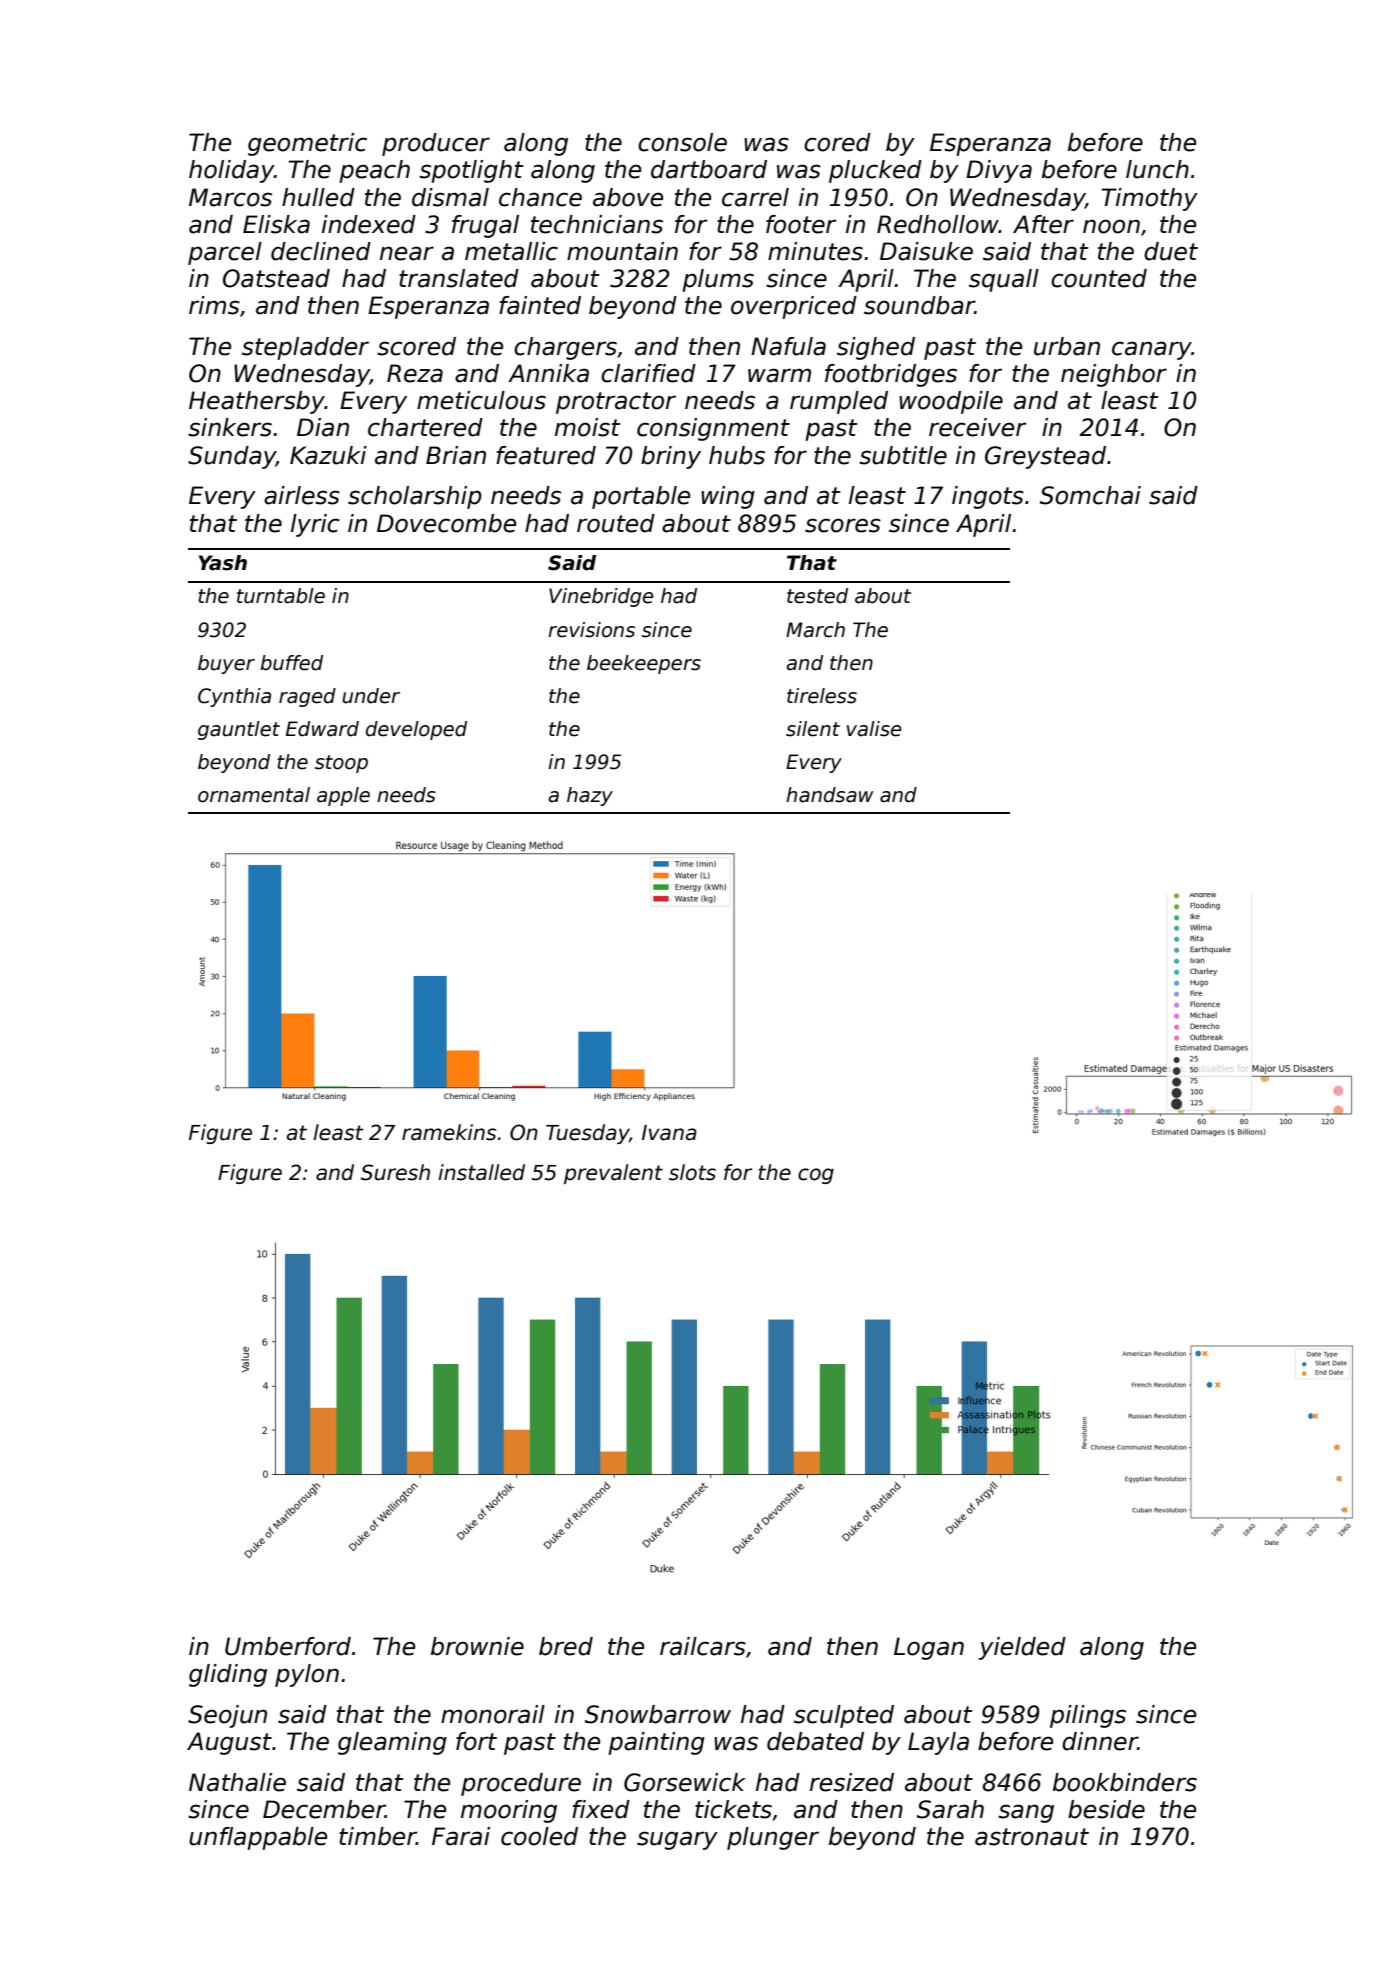 The width and height of the screenshot is (1386, 1969). I want to click on near, so click(407, 253).
